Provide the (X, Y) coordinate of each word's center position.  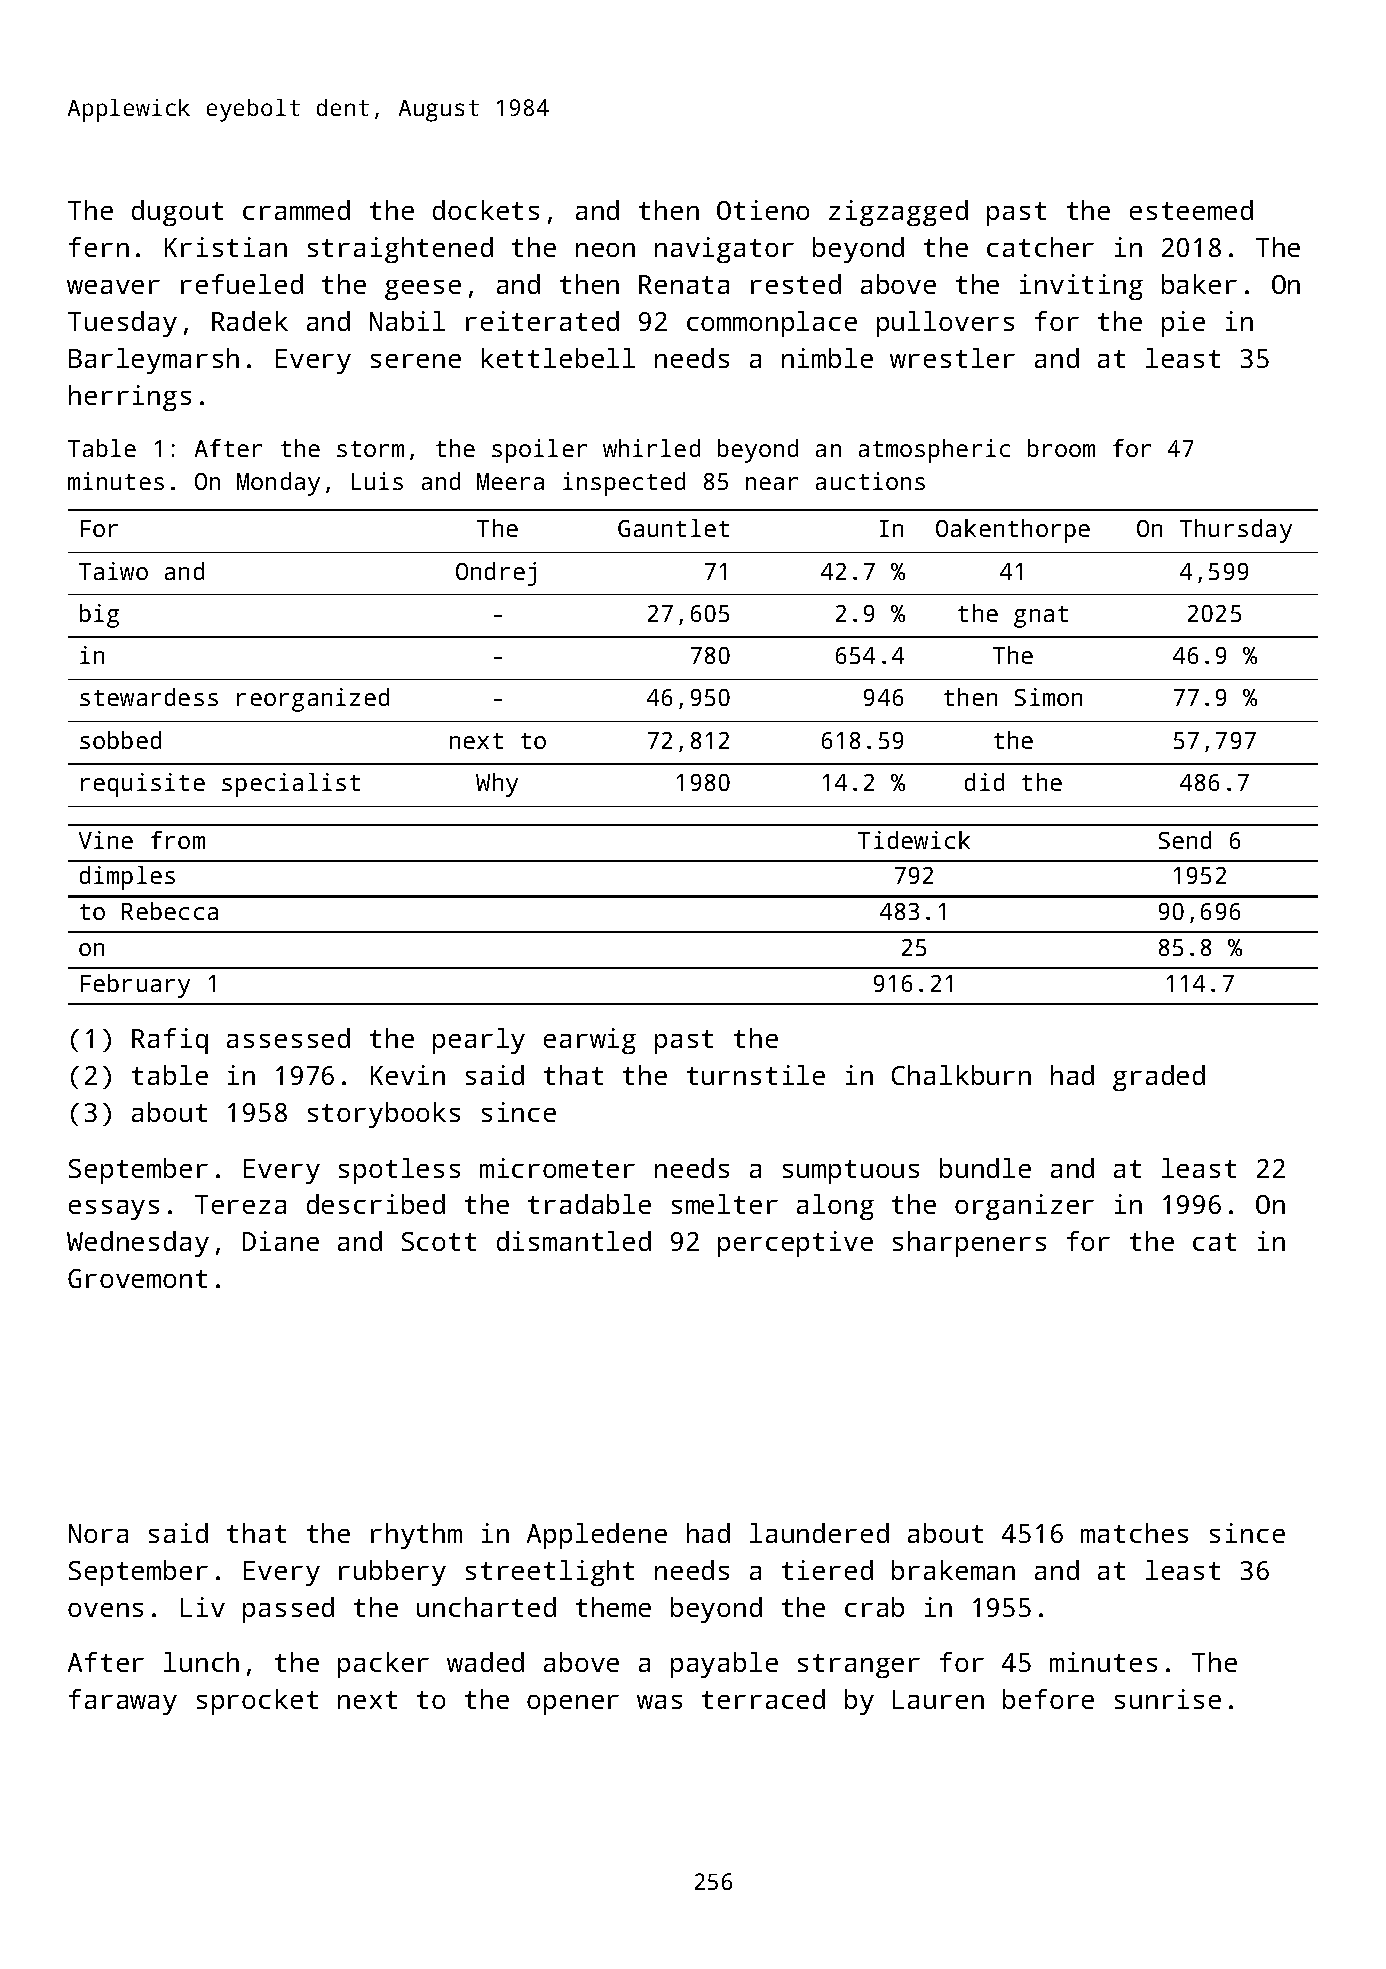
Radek (250, 321)
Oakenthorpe (1013, 531)
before (1048, 1699)
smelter (725, 1204)
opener (573, 1705)
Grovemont (137, 1278)
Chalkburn (961, 1075)
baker (1199, 284)
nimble (827, 358)
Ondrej (496, 574)
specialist (291, 785)
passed (288, 1610)
